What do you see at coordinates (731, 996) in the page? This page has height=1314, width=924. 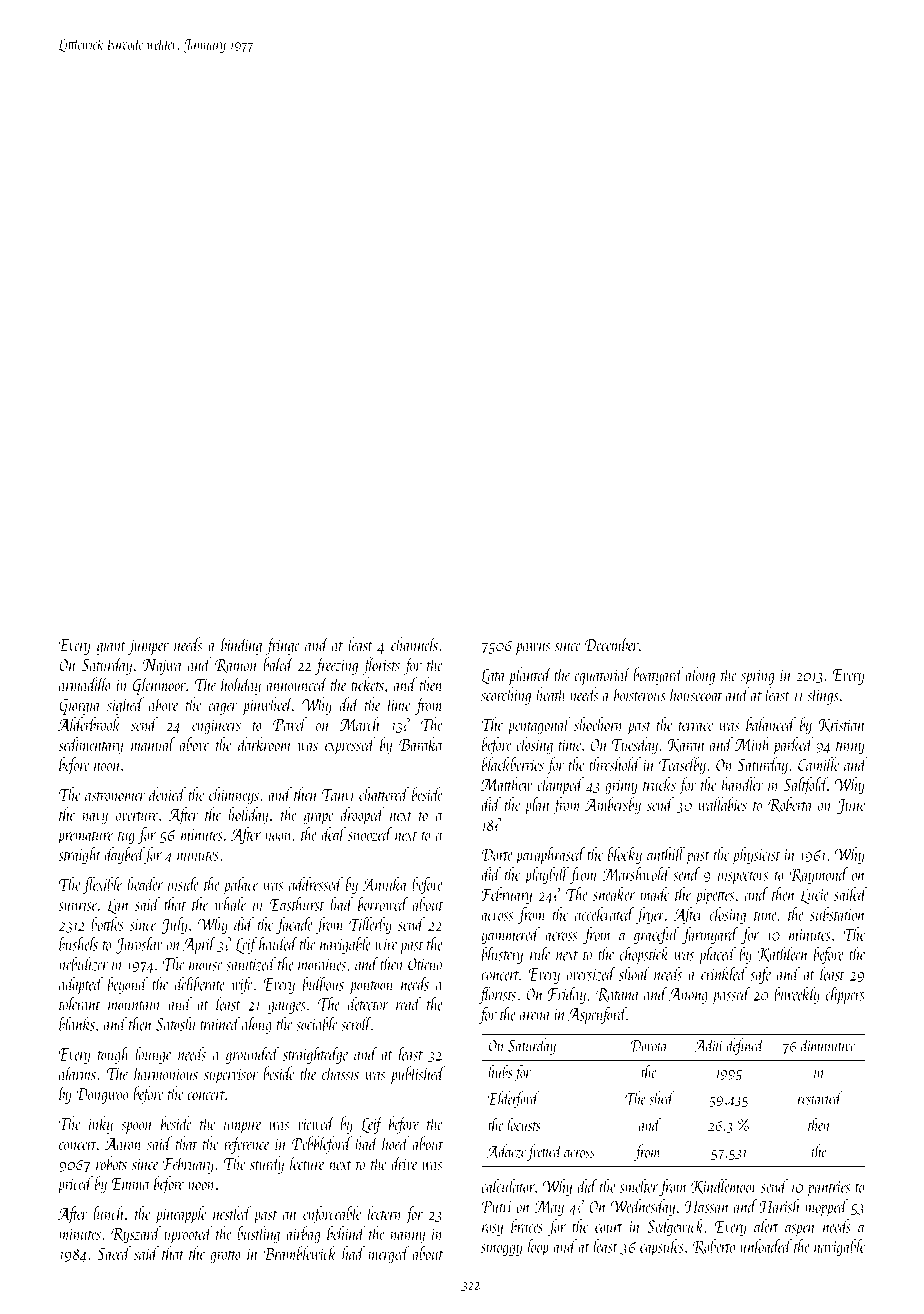 I see `passed` at bounding box center [731, 996].
